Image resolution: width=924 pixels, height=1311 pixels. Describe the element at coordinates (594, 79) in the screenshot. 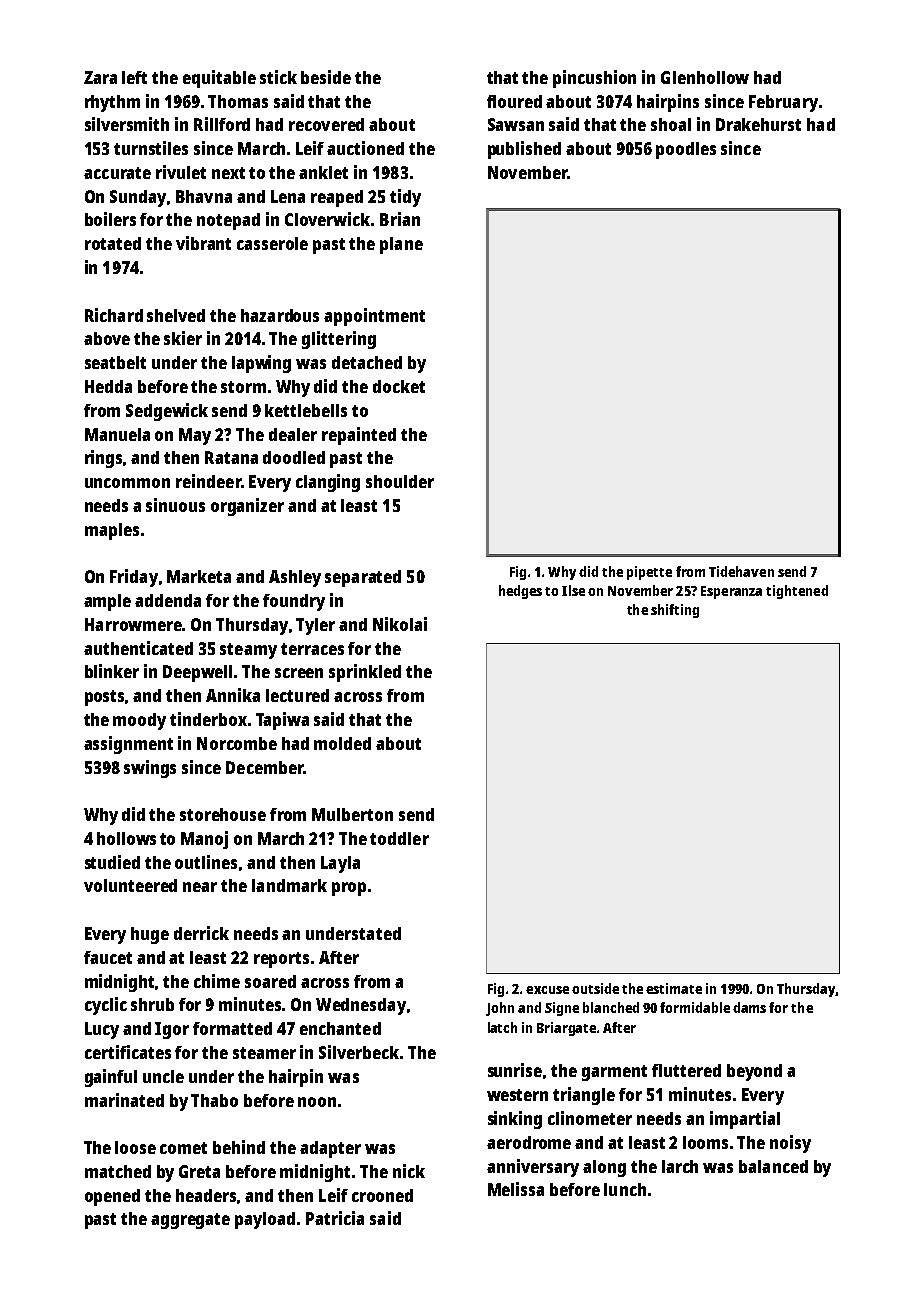

I see `pincushion` at that location.
